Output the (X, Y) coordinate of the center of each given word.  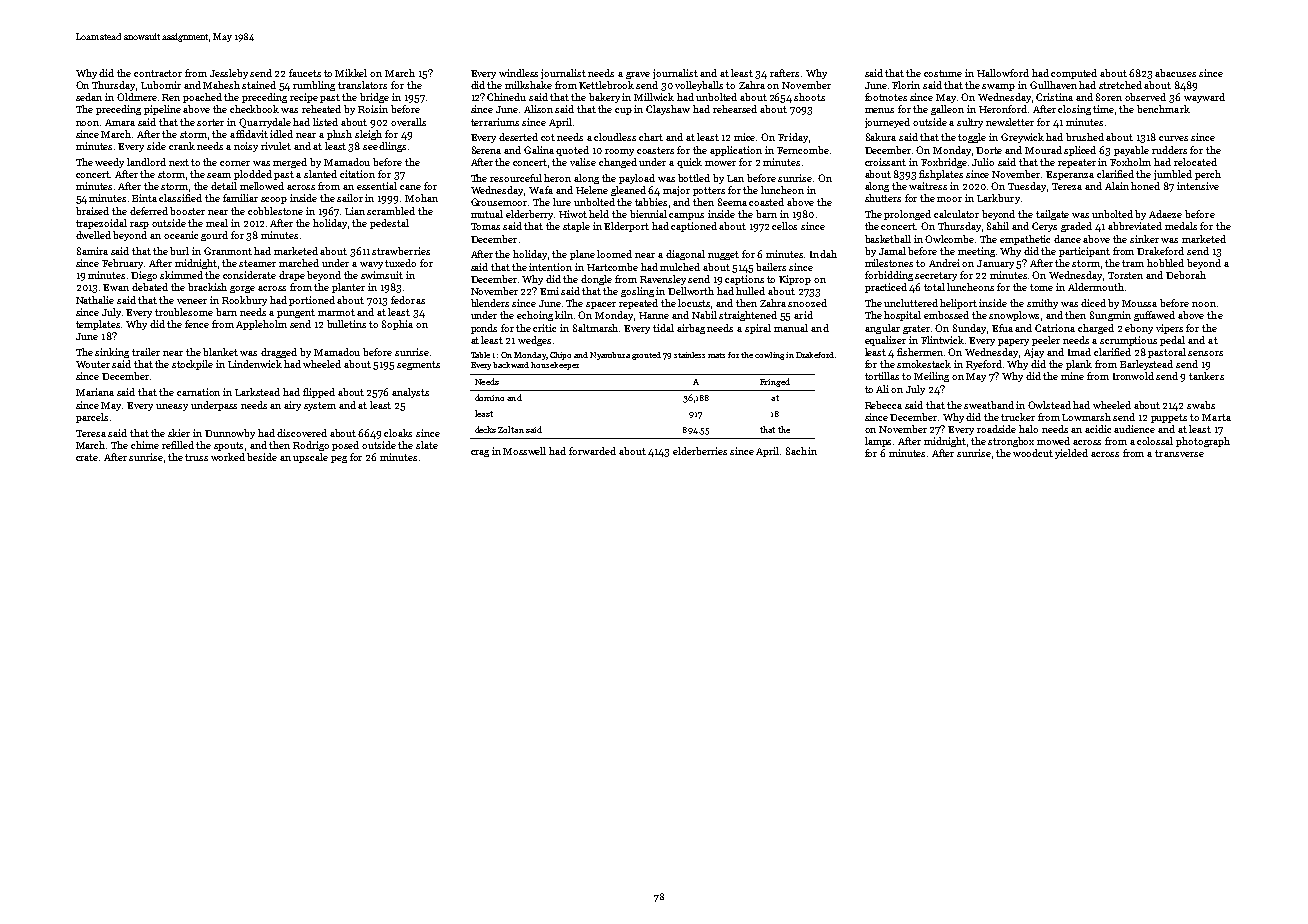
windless (518, 73)
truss (196, 457)
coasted (766, 202)
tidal (663, 328)
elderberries (700, 451)
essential (377, 186)
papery (1013, 342)
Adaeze (1165, 214)
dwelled (93, 235)
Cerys (1044, 227)
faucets (305, 73)
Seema (732, 202)
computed (1074, 74)
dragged (279, 353)
